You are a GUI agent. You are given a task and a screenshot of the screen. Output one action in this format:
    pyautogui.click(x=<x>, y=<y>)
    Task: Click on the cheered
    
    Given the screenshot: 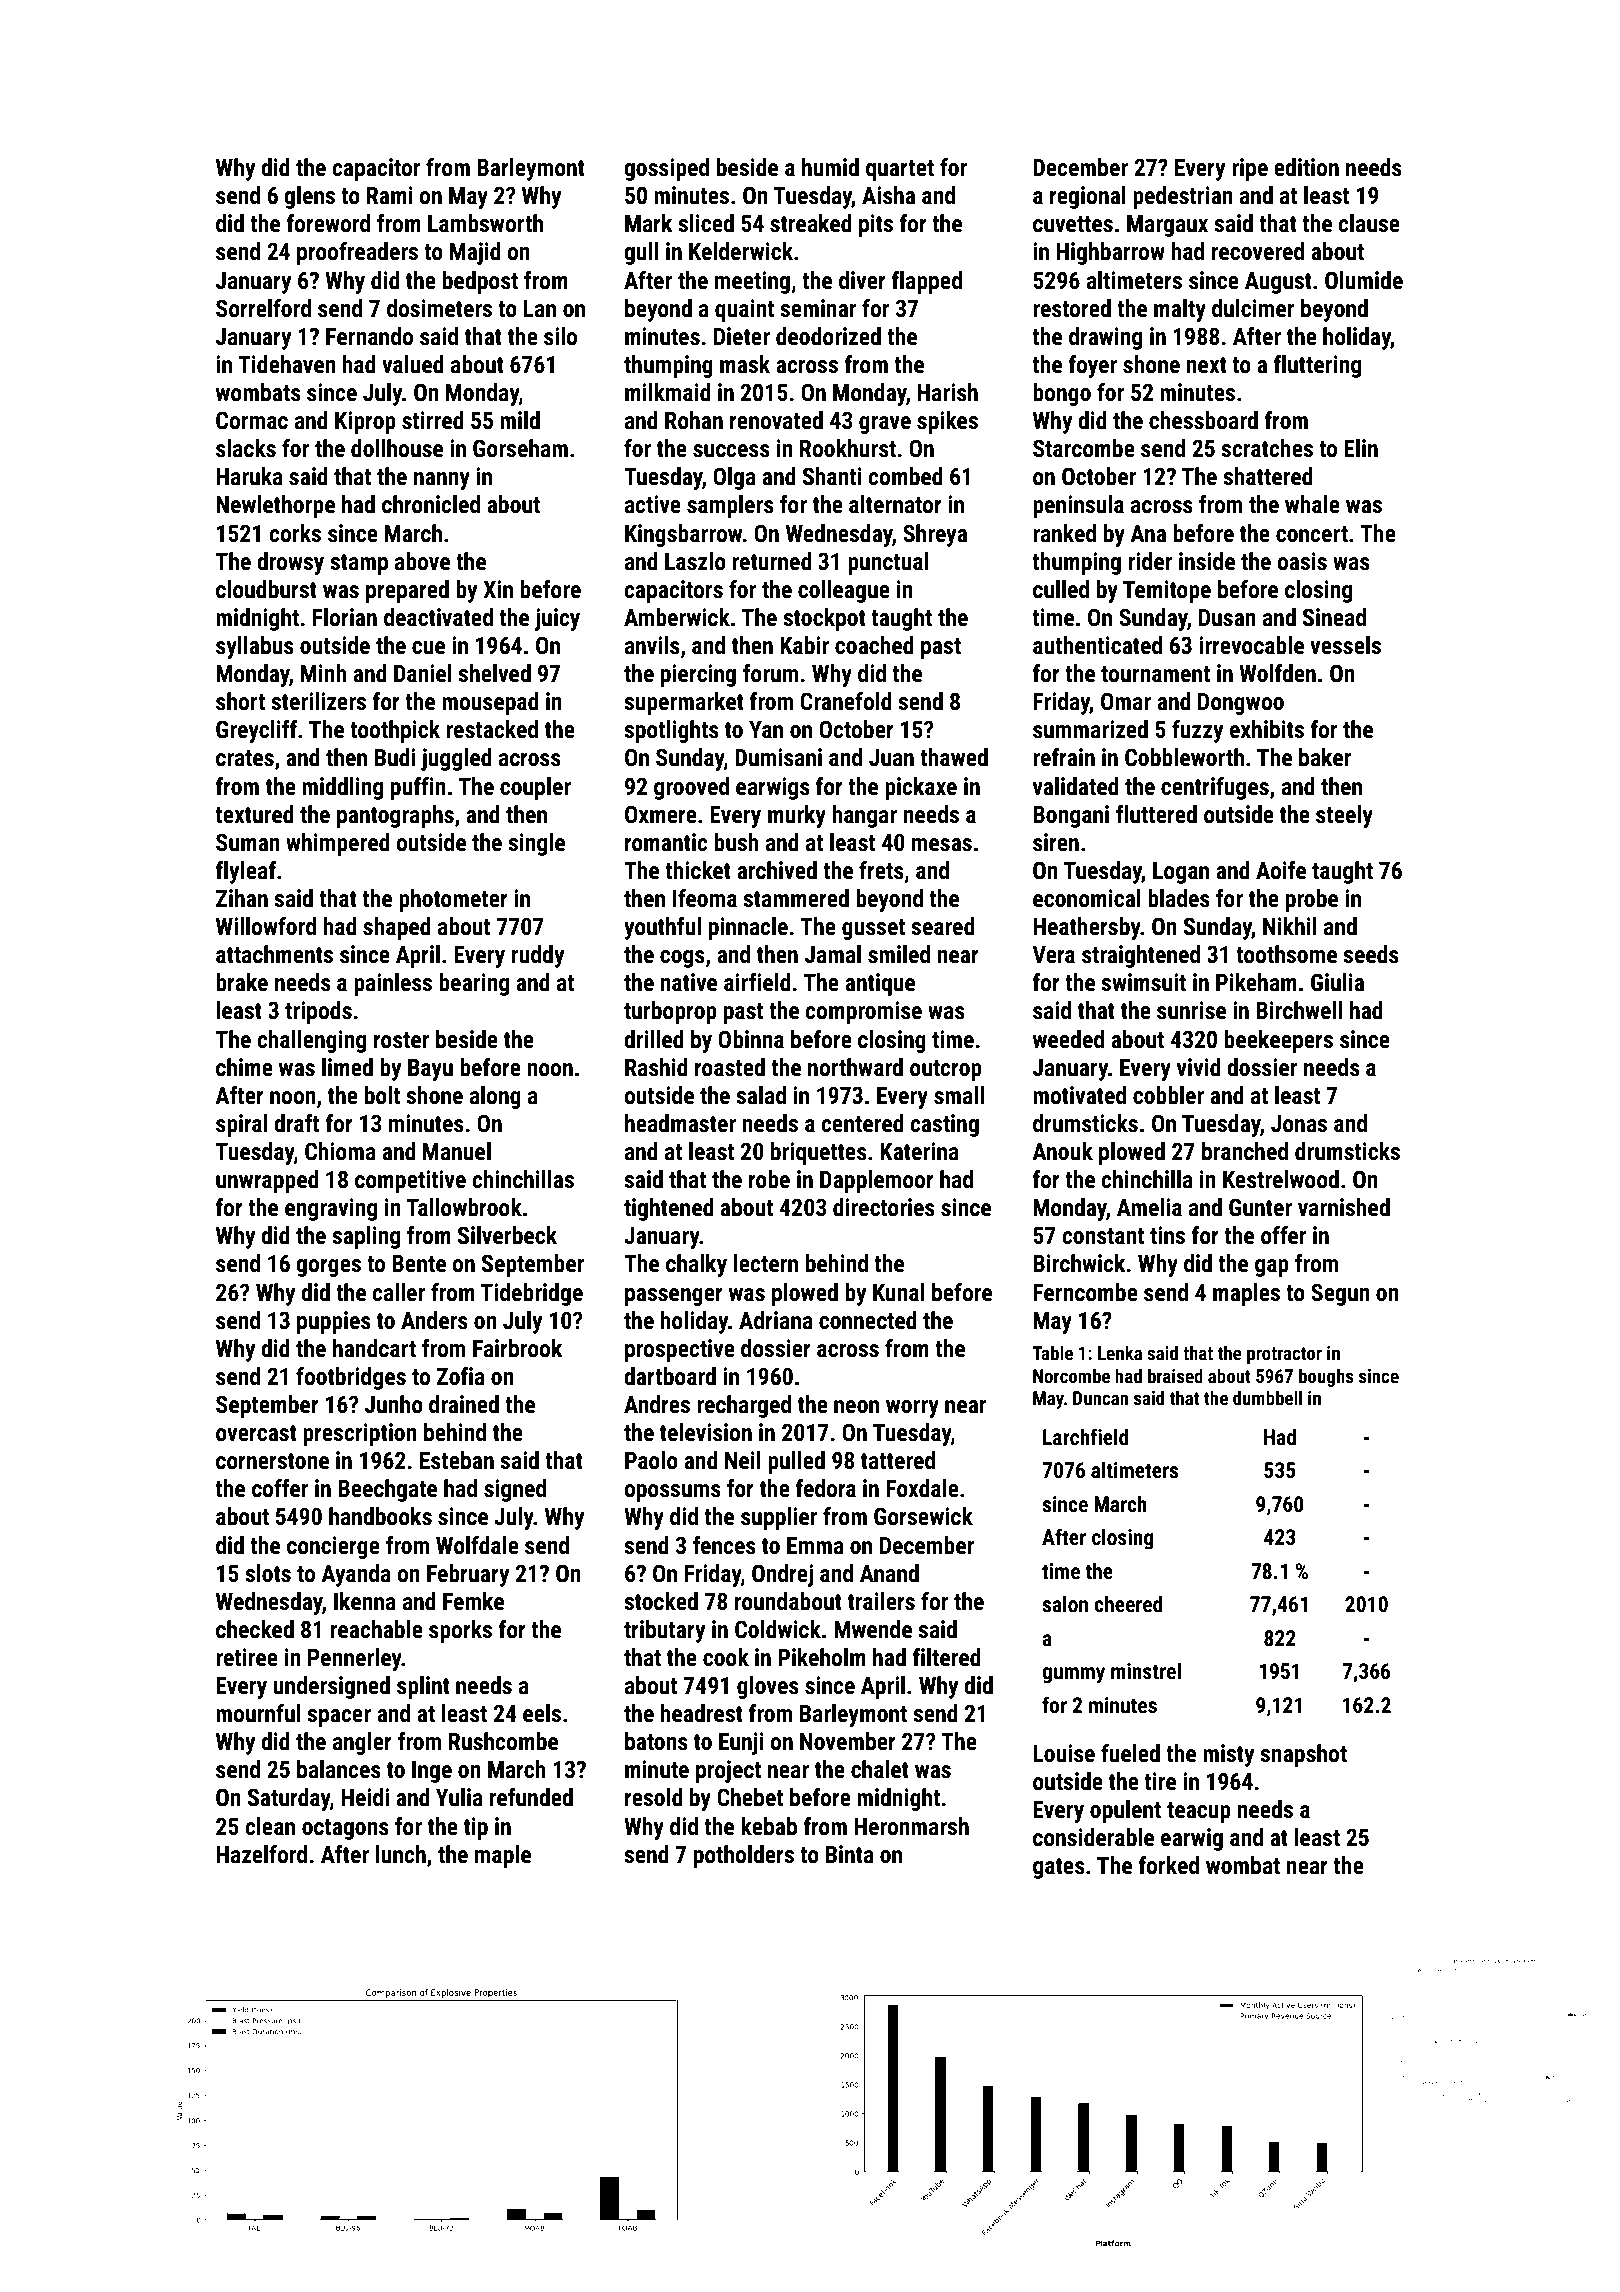 What is the action you would take?
    pyautogui.click(x=1128, y=1604)
